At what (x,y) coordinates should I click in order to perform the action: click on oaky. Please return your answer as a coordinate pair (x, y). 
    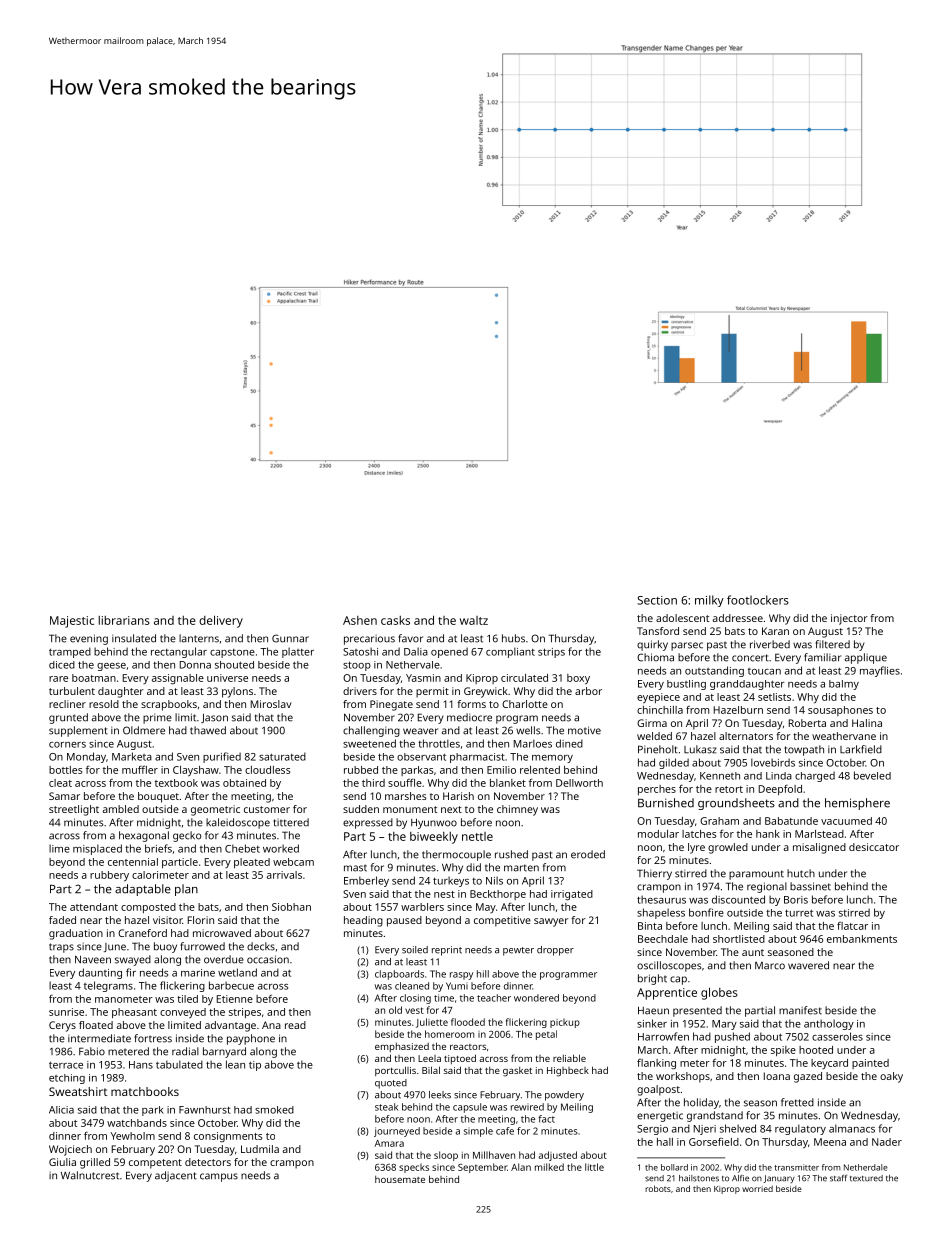
    Looking at the image, I should click on (891, 1077).
